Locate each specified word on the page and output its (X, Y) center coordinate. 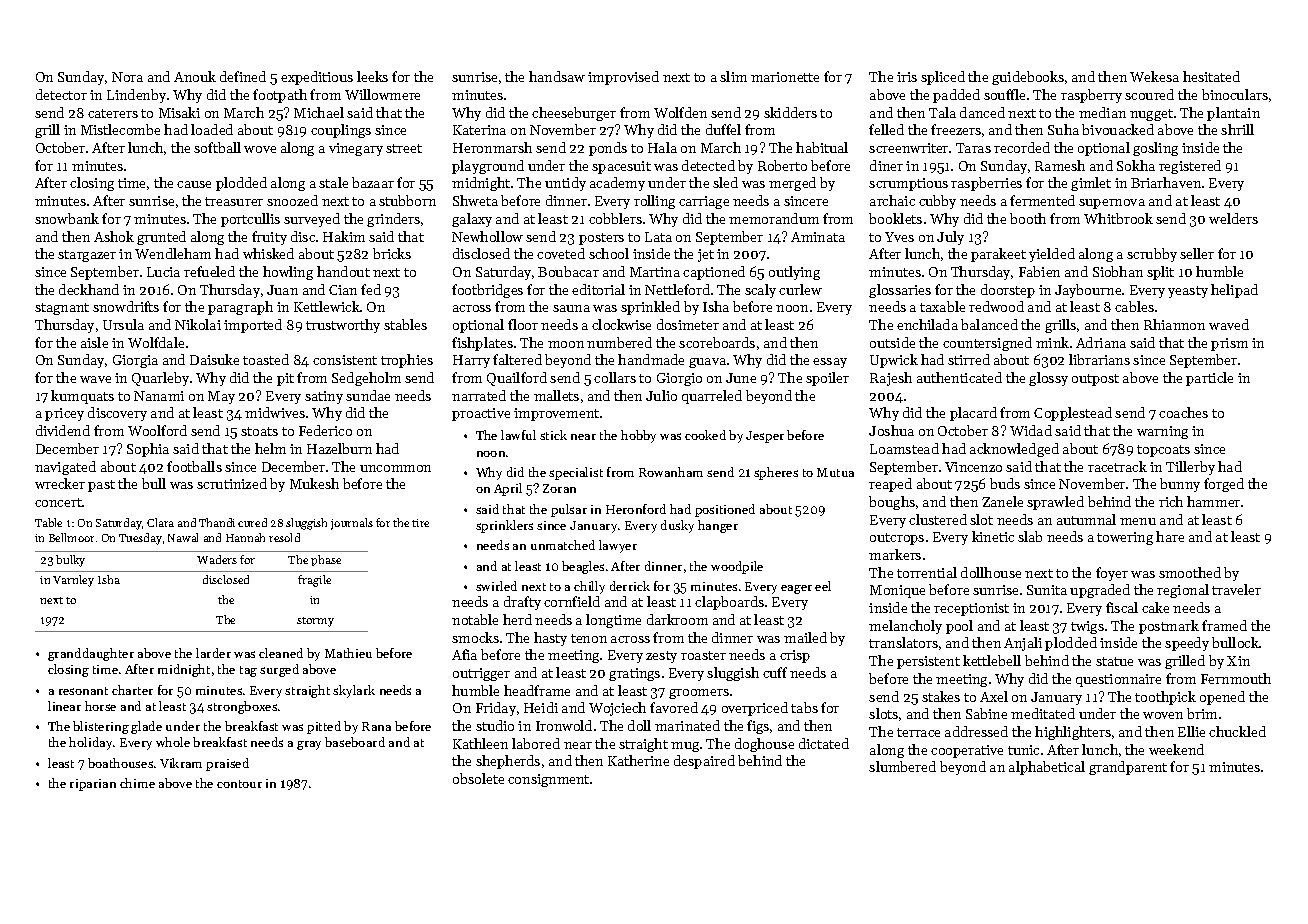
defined (243, 76)
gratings (634, 674)
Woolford (157, 430)
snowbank (67, 218)
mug (685, 747)
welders (1233, 218)
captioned (714, 273)
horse (100, 706)
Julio (661, 395)
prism (1229, 344)
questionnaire (1118, 680)
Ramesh (1060, 165)
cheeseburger (574, 114)
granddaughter (91, 654)
